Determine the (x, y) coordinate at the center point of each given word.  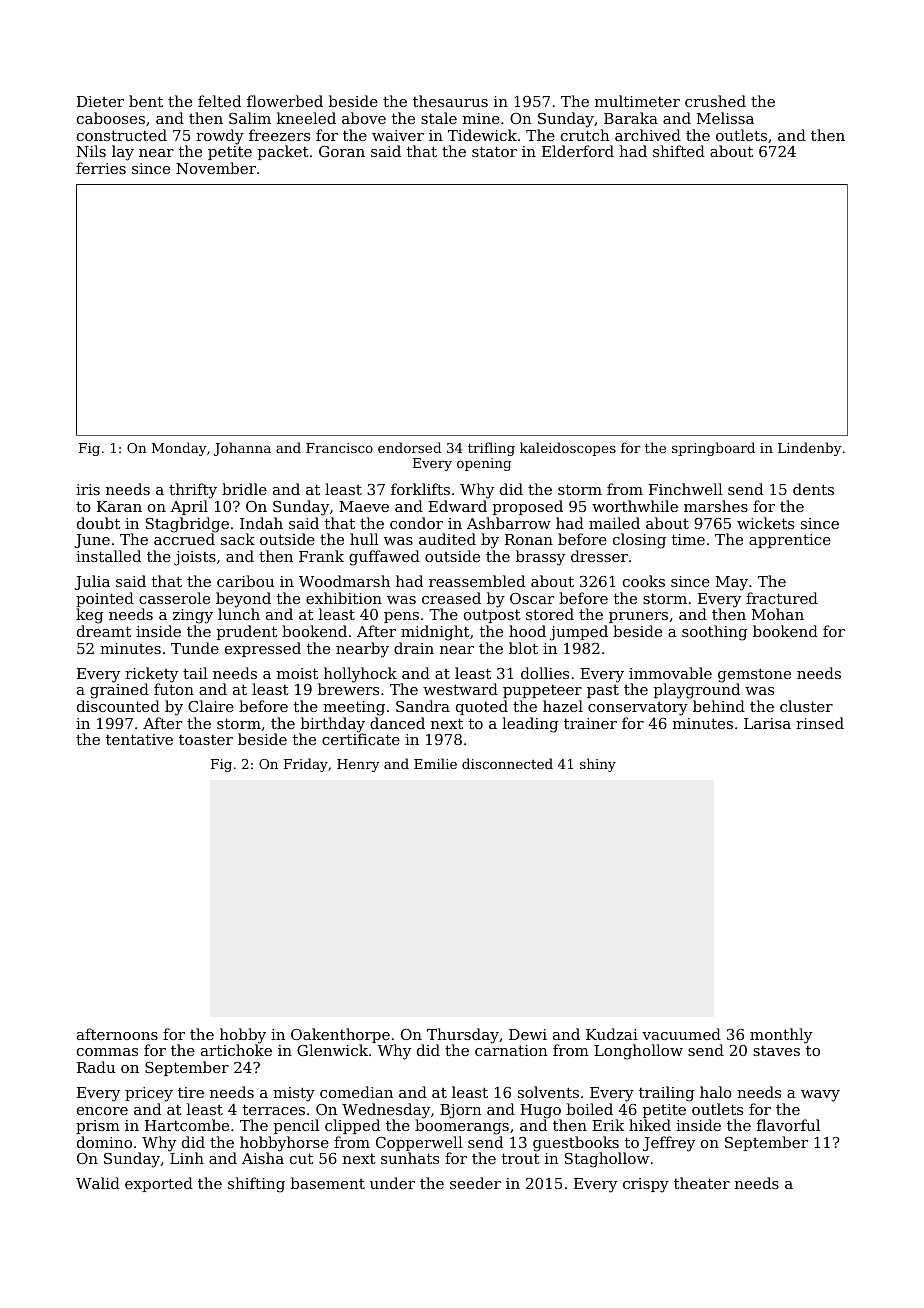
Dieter (100, 101)
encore (102, 1111)
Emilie (435, 763)
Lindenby (810, 449)
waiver (398, 135)
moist (297, 673)
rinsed (820, 723)
